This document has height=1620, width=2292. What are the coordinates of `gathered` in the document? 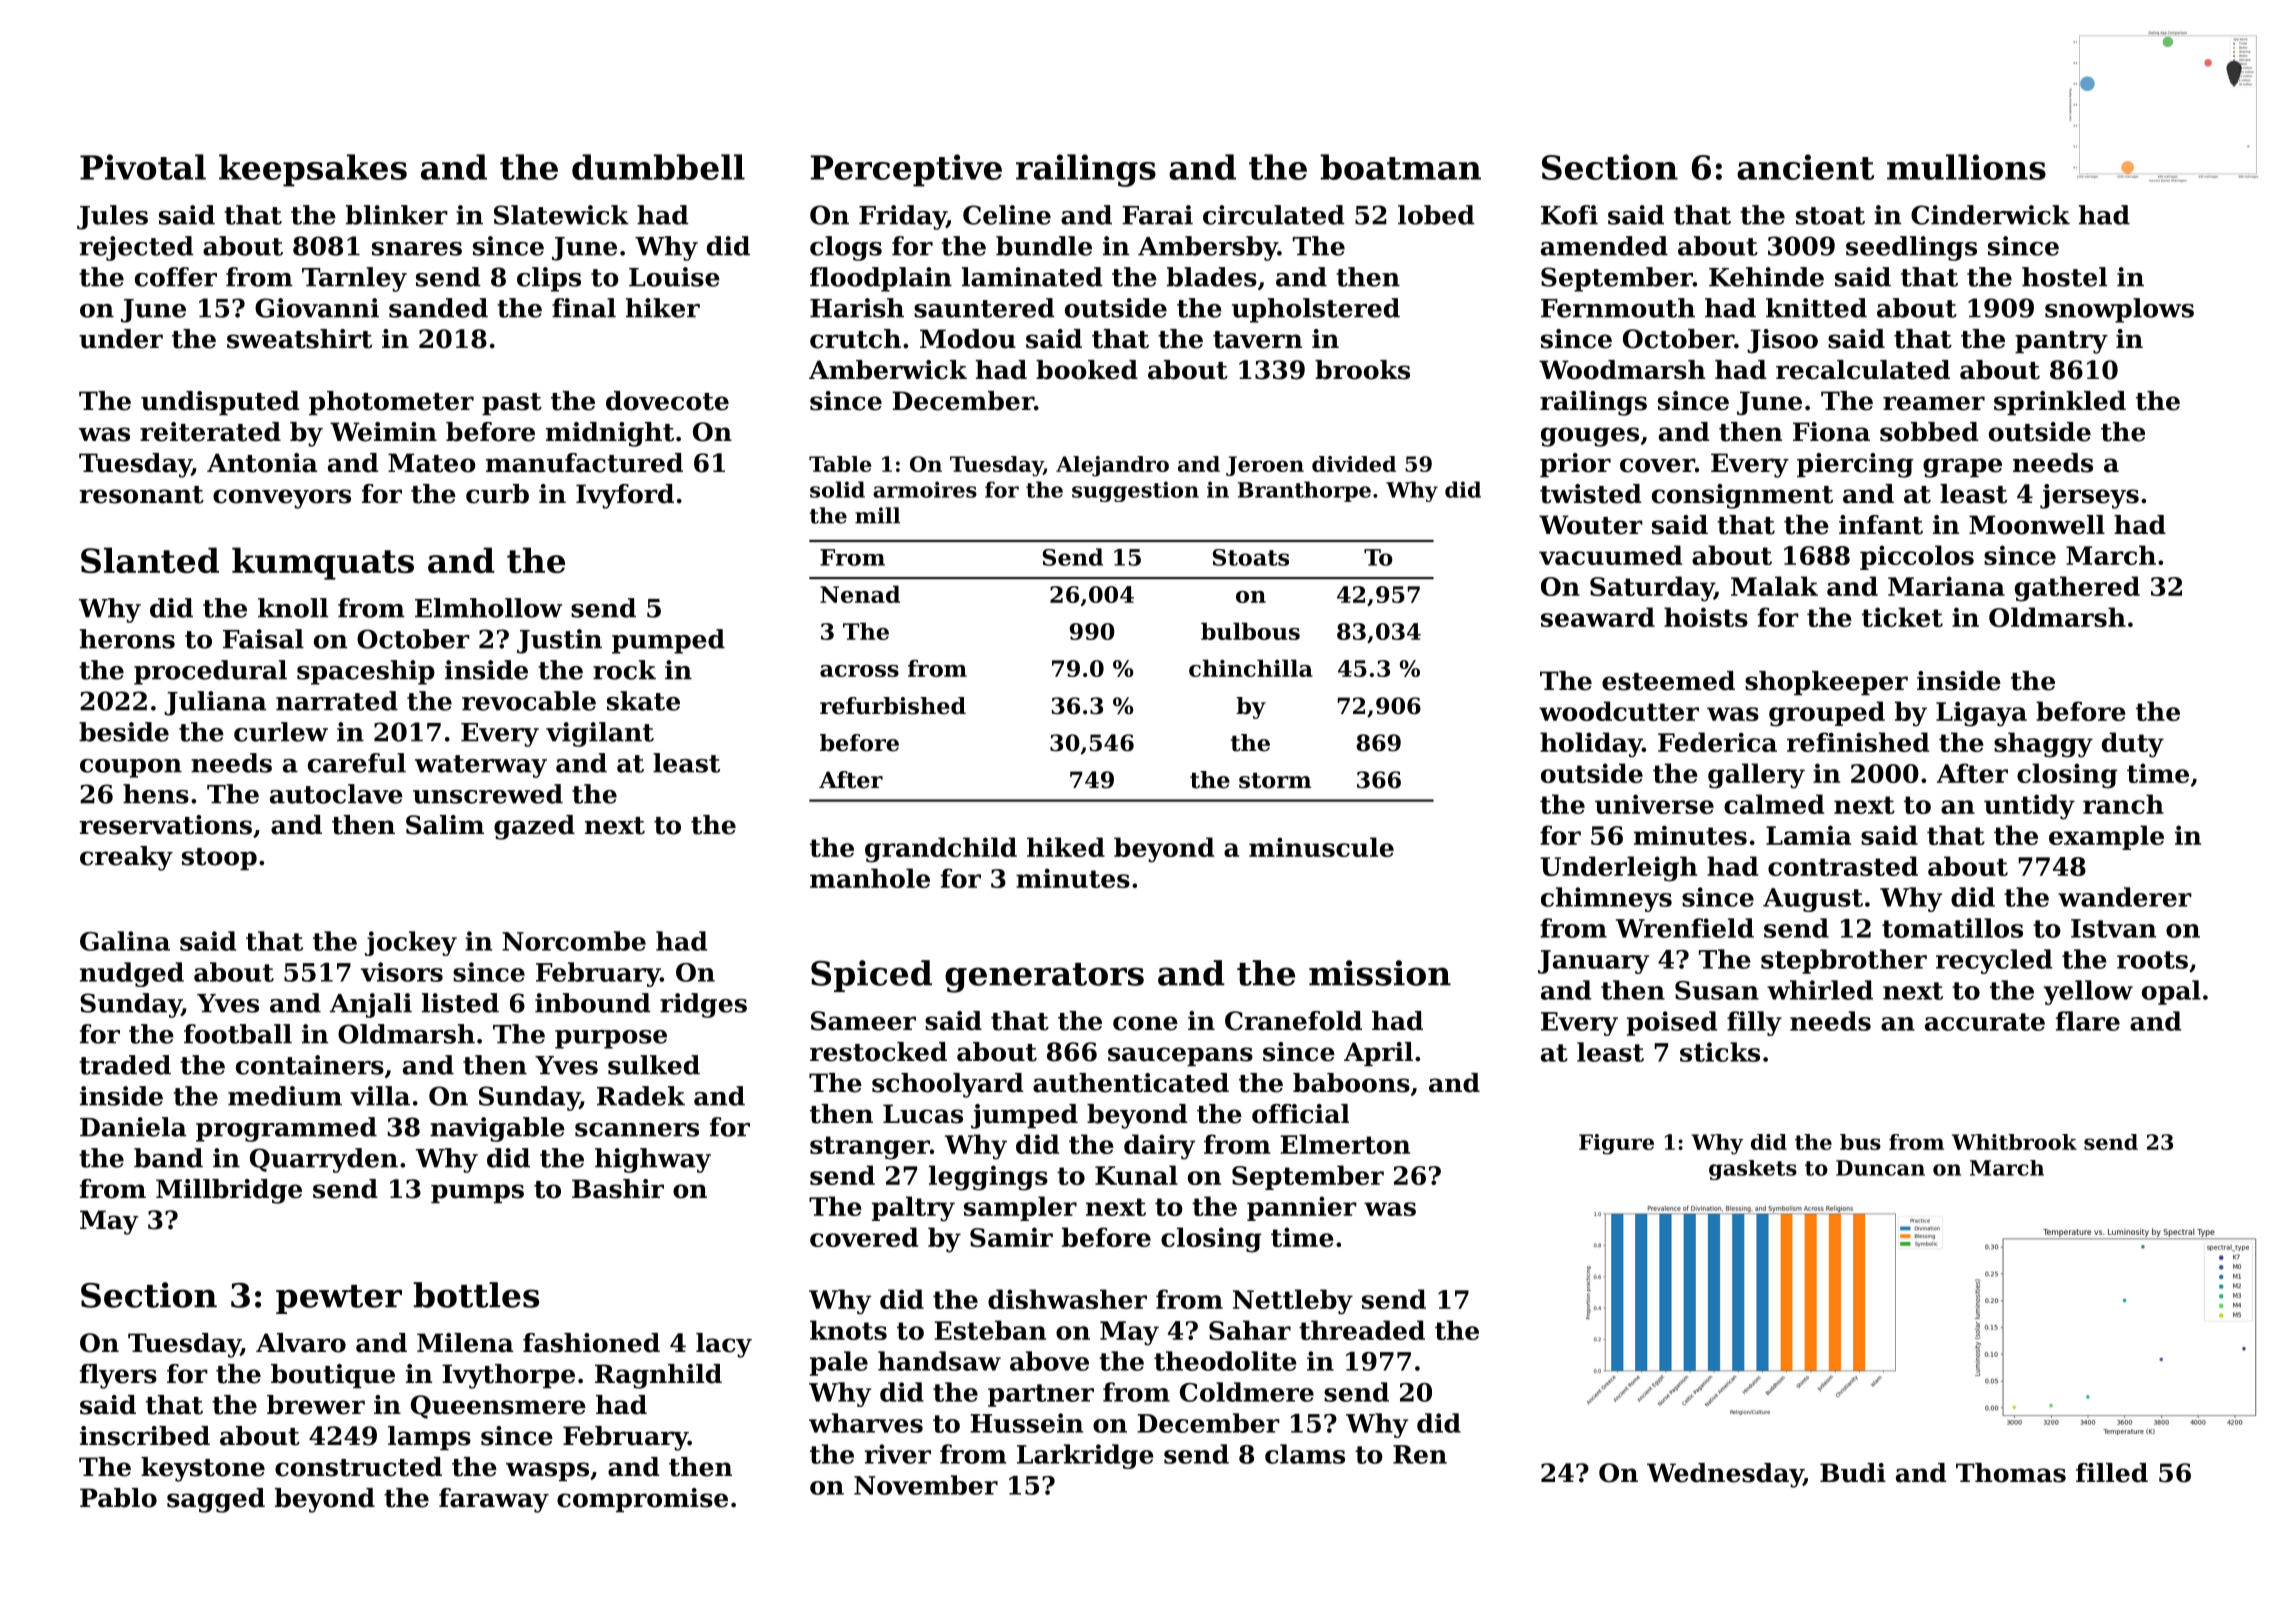 It's located at (2077, 589).
